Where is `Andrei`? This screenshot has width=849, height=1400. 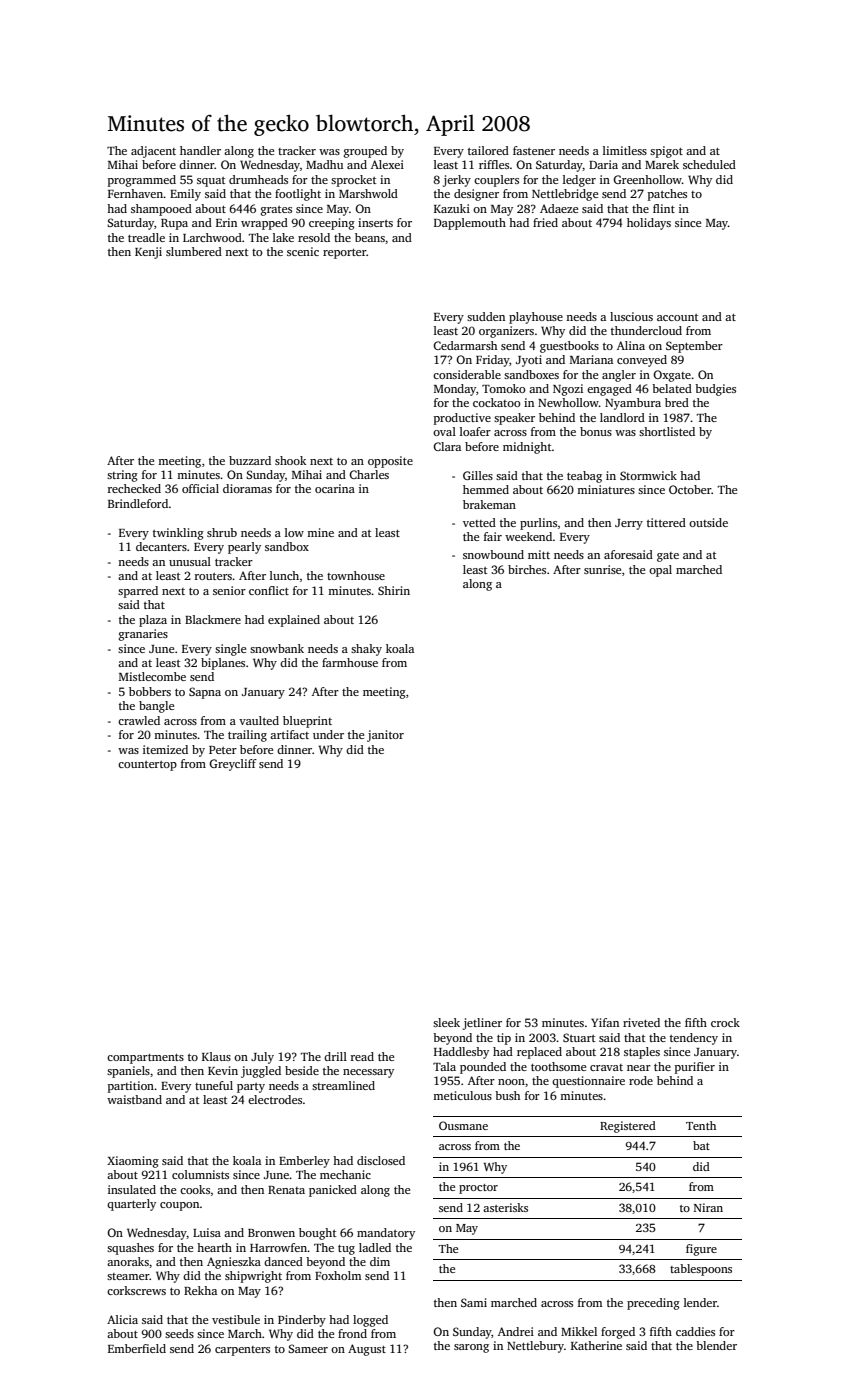
Andrei is located at coordinates (516, 1331).
